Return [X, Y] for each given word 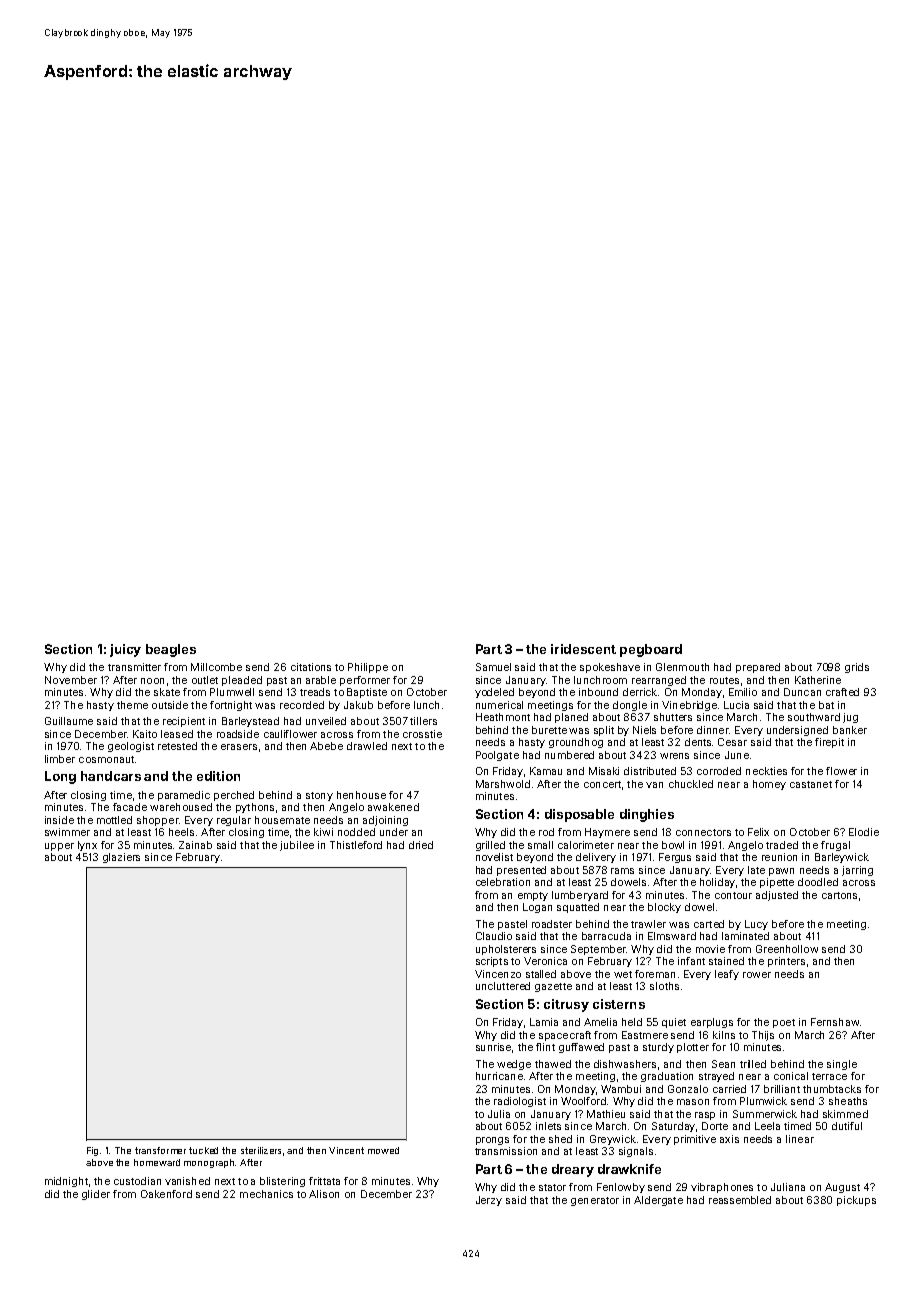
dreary [573, 1170]
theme [132, 705]
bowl [673, 845]
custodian [137, 1181]
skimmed [845, 1114]
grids [857, 668]
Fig [92, 1151]
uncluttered [503, 986]
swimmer [67, 832]
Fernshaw [835, 1022]
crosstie [422, 734]
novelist [494, 857]
